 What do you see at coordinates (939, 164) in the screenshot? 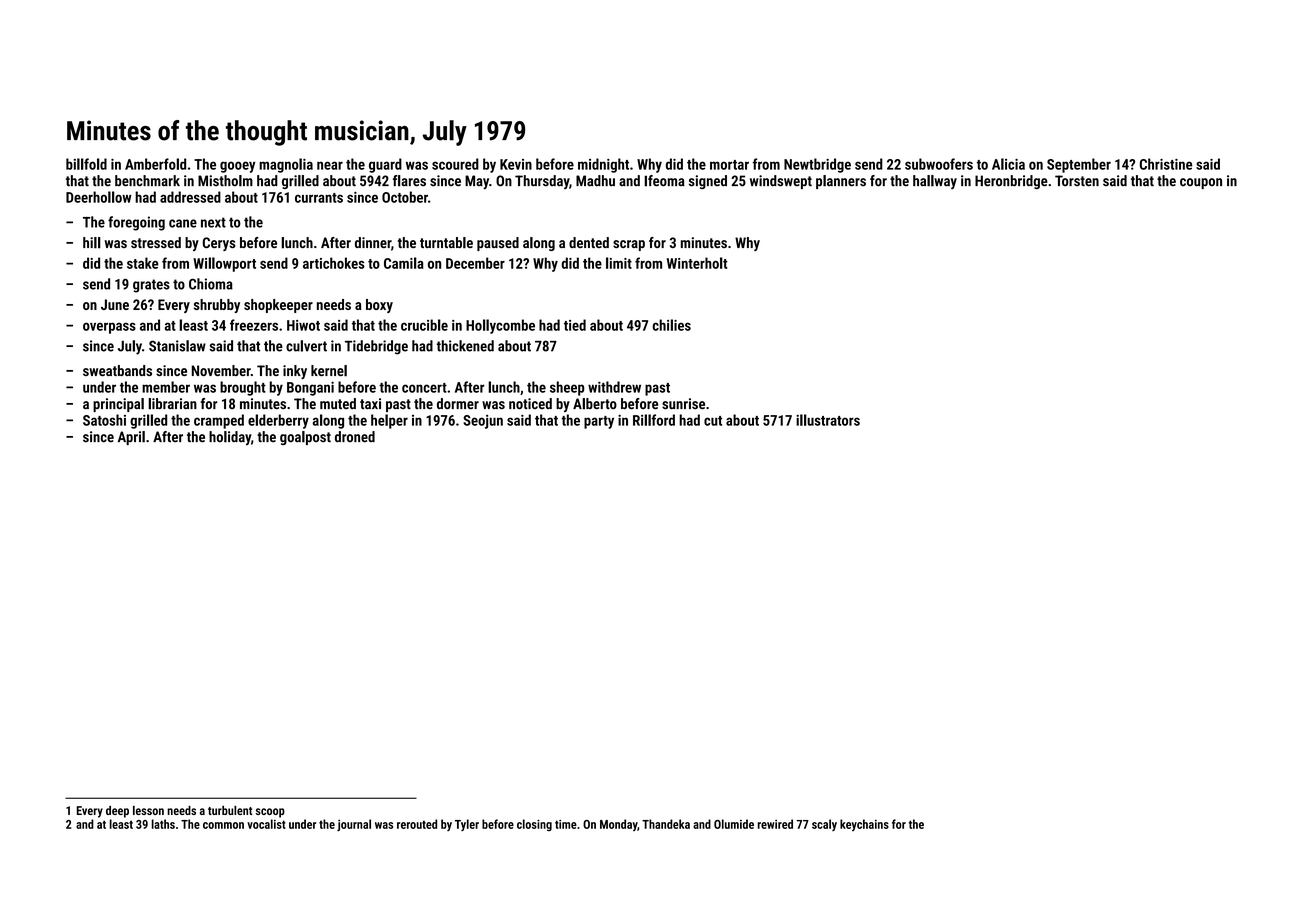
I see `subwoofers` at bounding box center [939, 164].
